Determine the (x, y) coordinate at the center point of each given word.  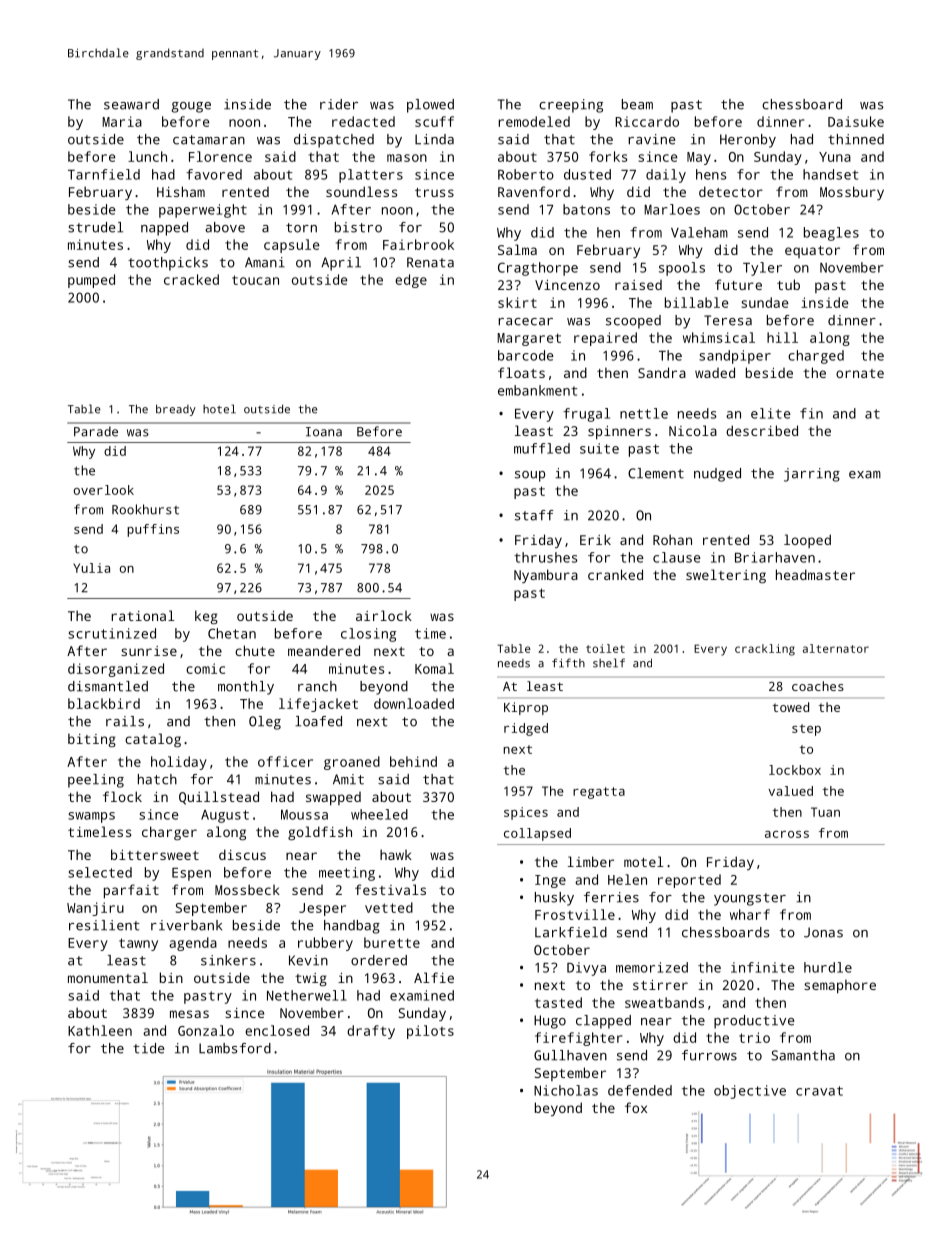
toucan (255, 280)
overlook (104, 490)
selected (100, 872)
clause (677, 557)
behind (413, 761)
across (787, 834)
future (738, 284)
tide (148, 1048)
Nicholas (566, 1090)
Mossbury (852, 193)
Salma (517, 249)
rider (339, 104)
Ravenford (534, 191)
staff (534, 515)
